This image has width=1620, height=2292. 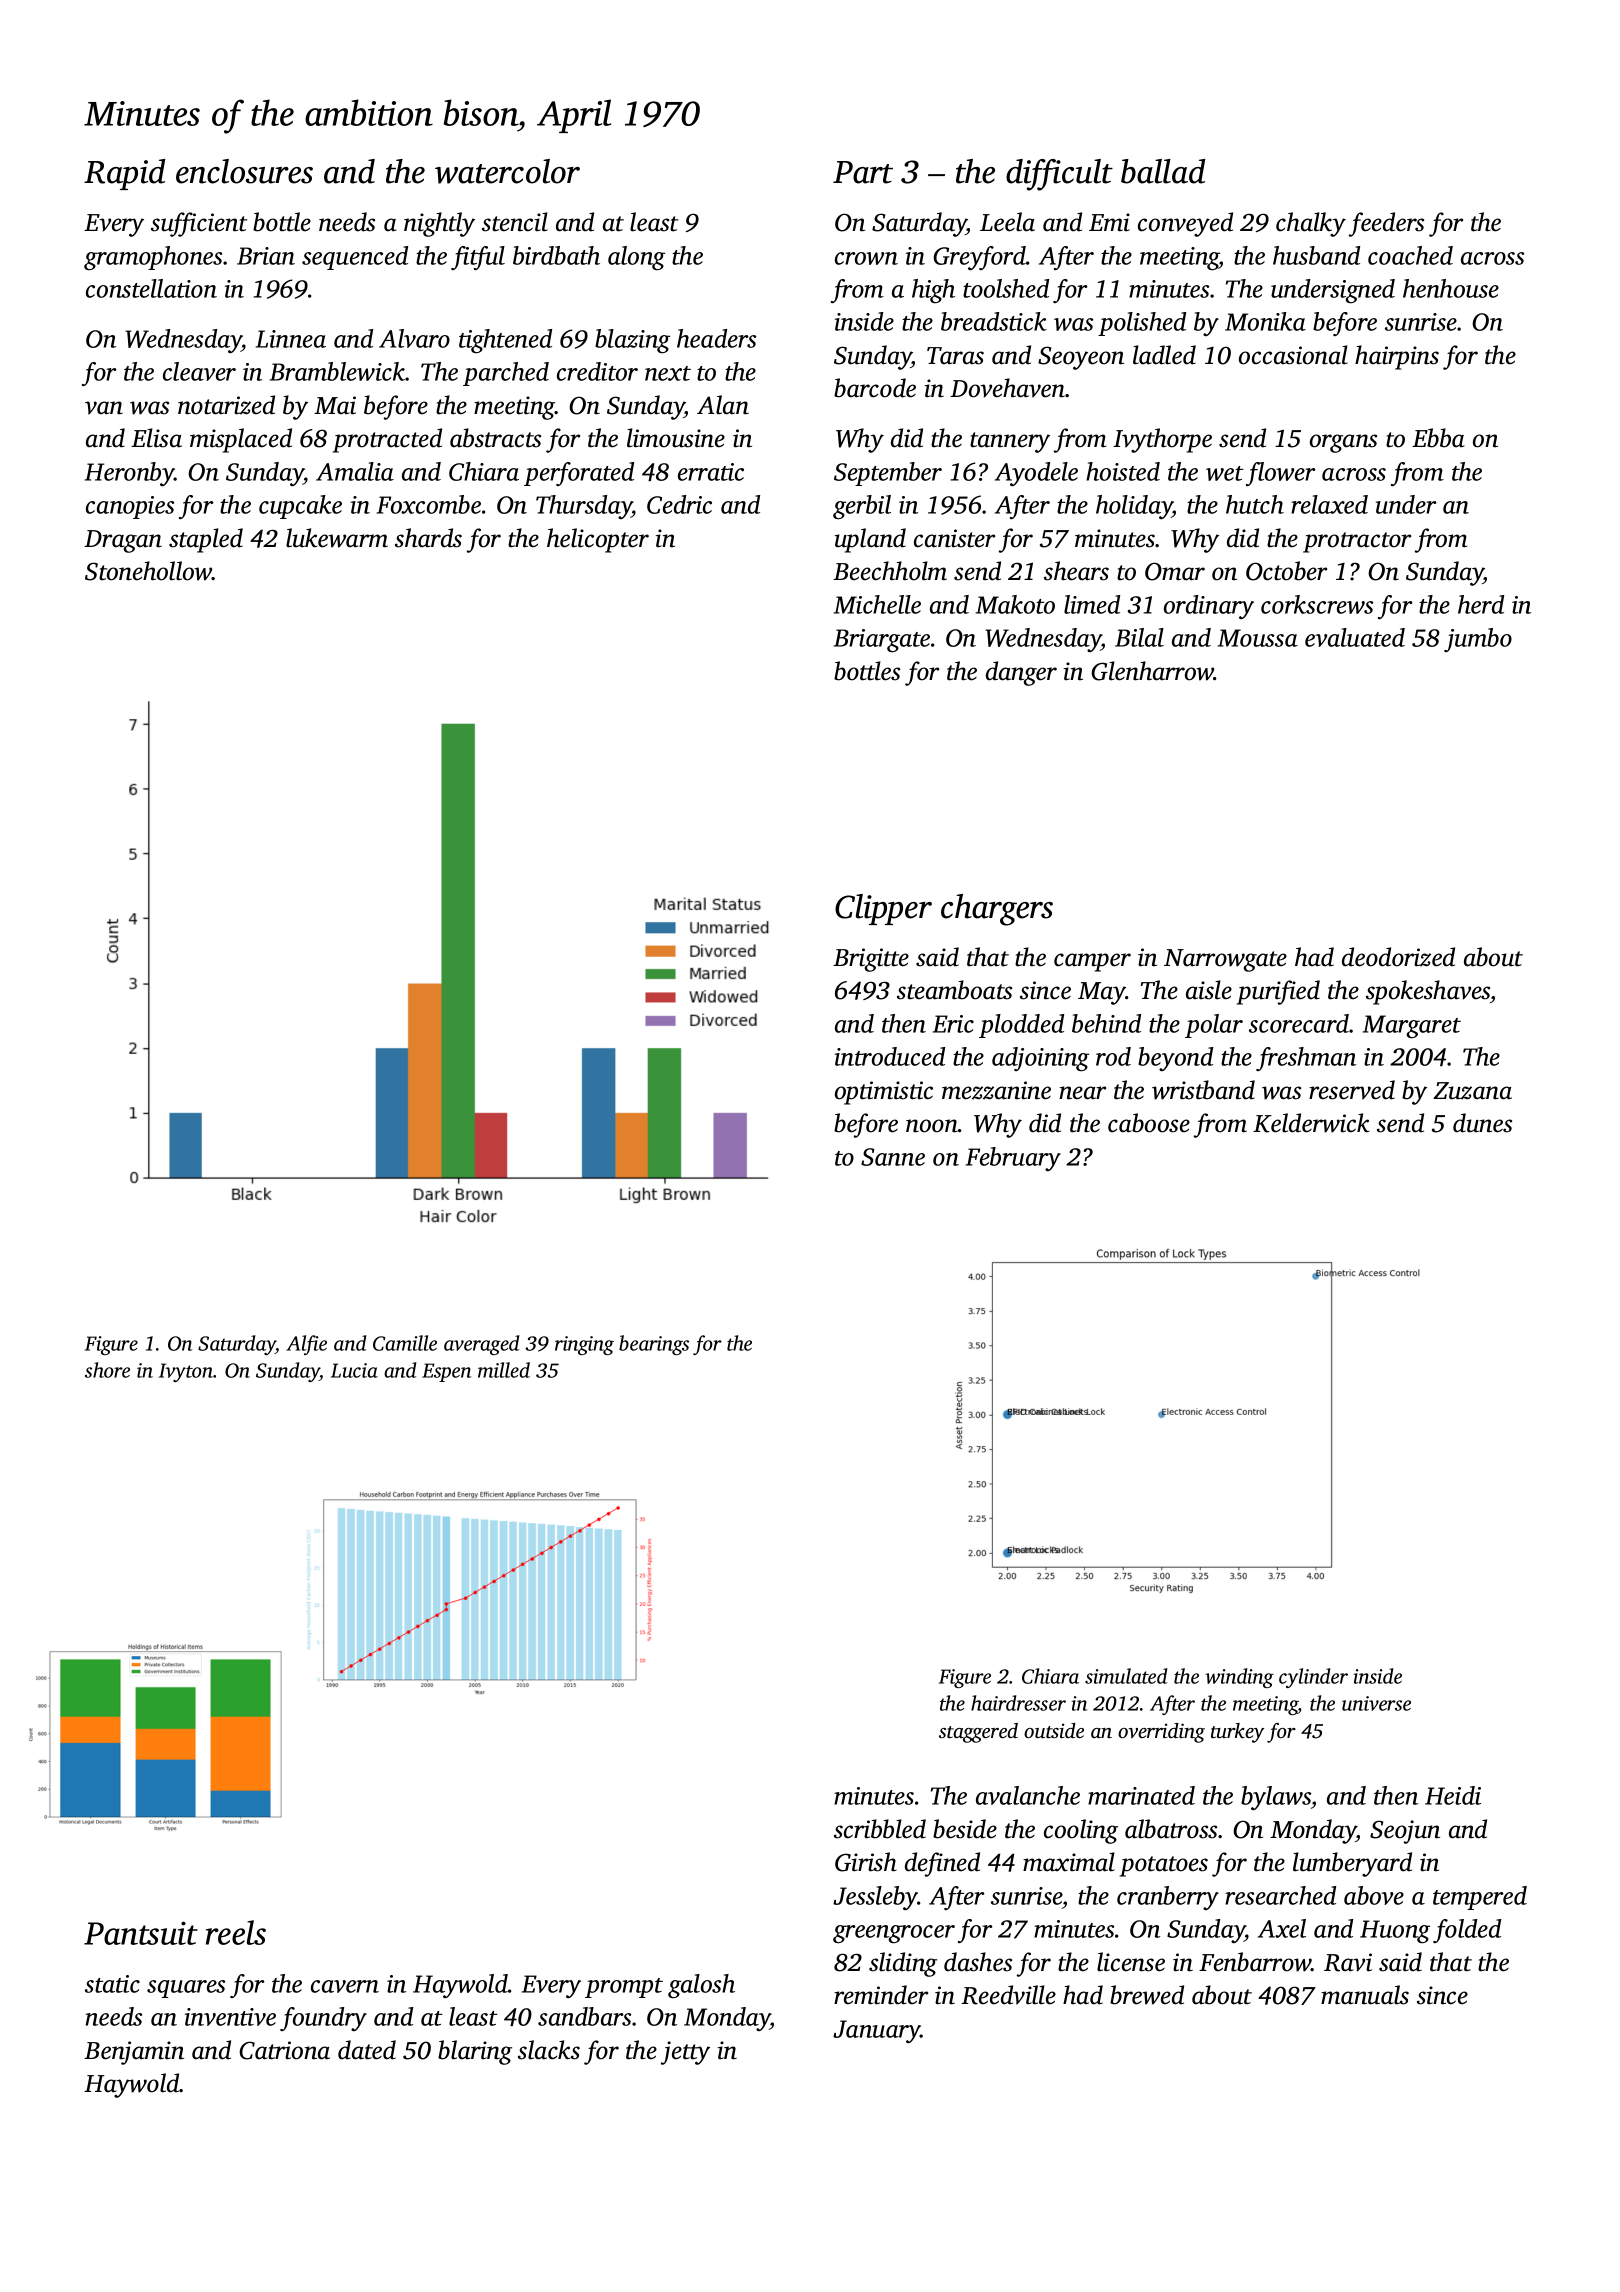 What do you see at coordinates (893, 1157) in the image?
I see `Sanne` at bounding box center [893, 1157].
